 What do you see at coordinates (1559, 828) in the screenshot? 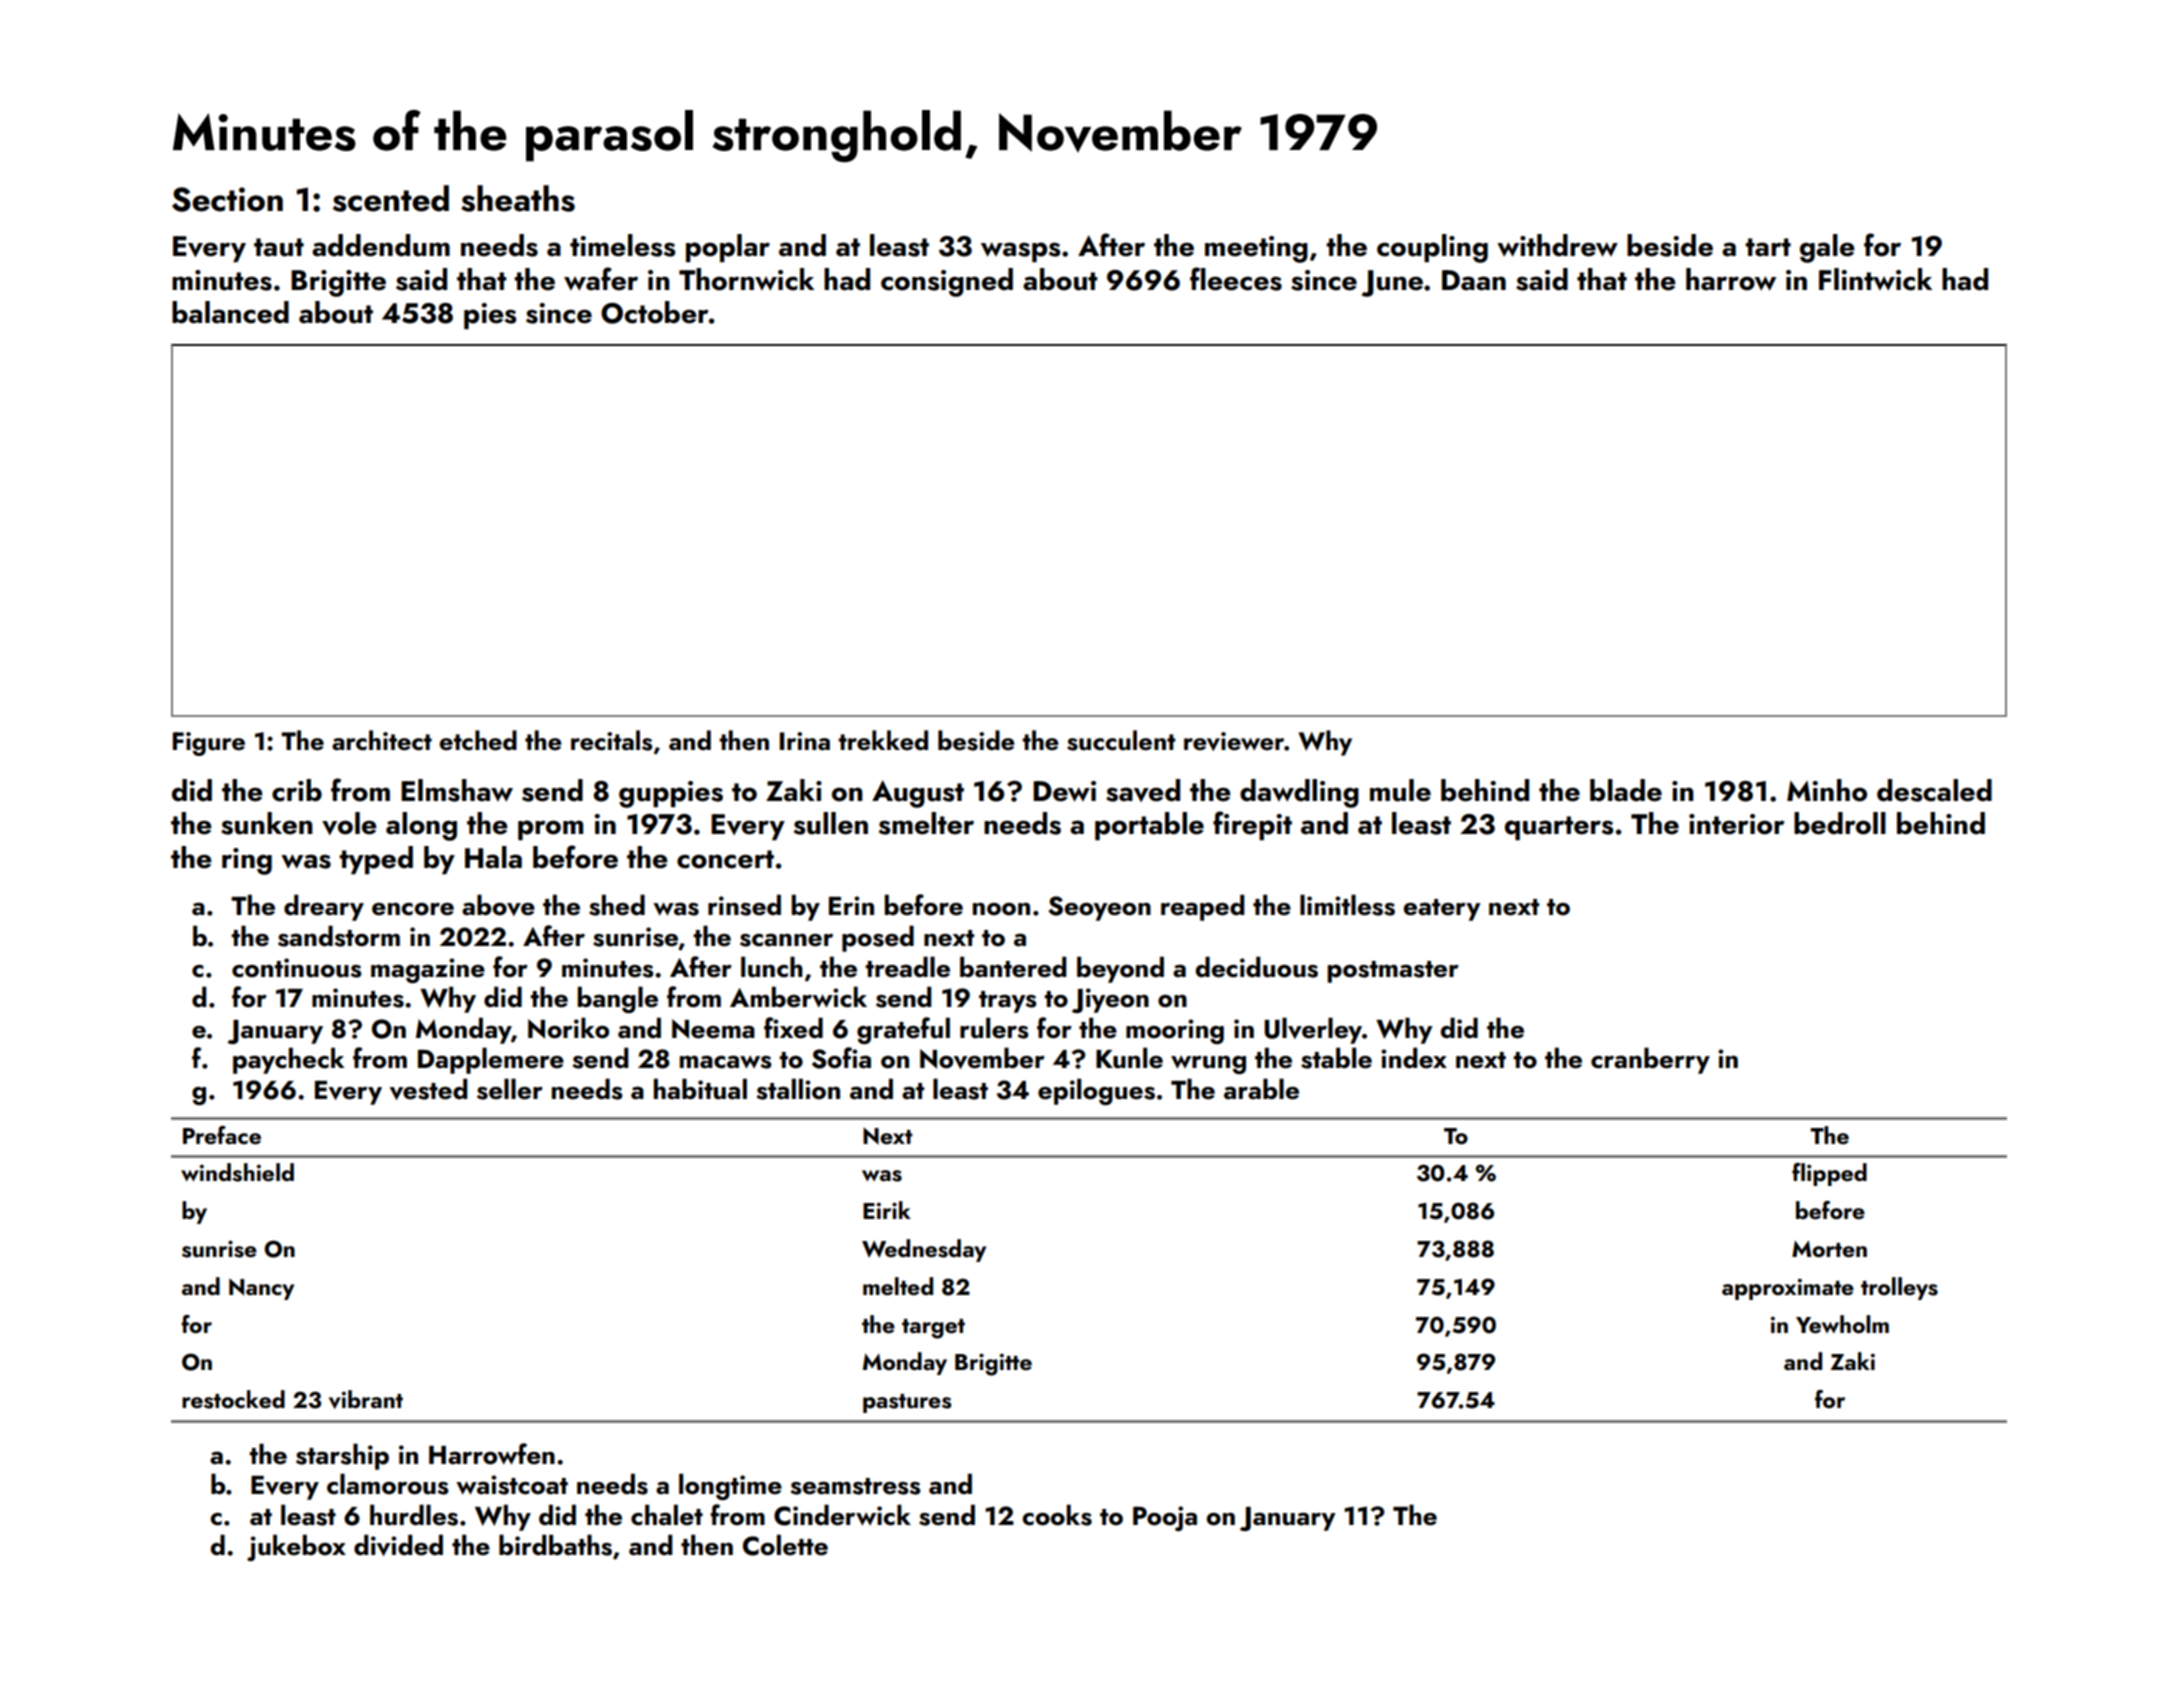
I see `quarters` at bounding box center [1559, 828].
